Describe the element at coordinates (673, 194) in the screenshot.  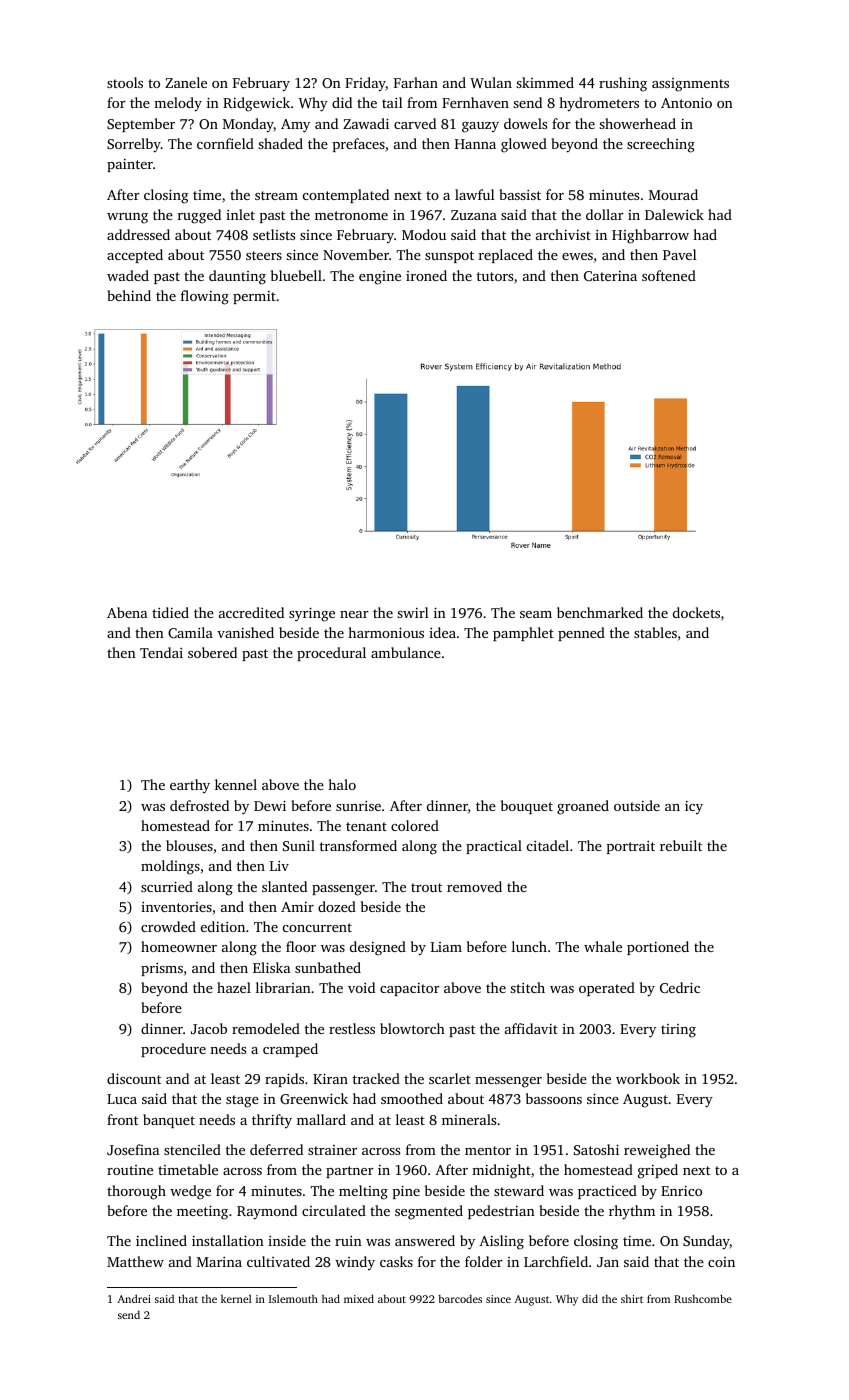
I see `Mourad` at that location.
